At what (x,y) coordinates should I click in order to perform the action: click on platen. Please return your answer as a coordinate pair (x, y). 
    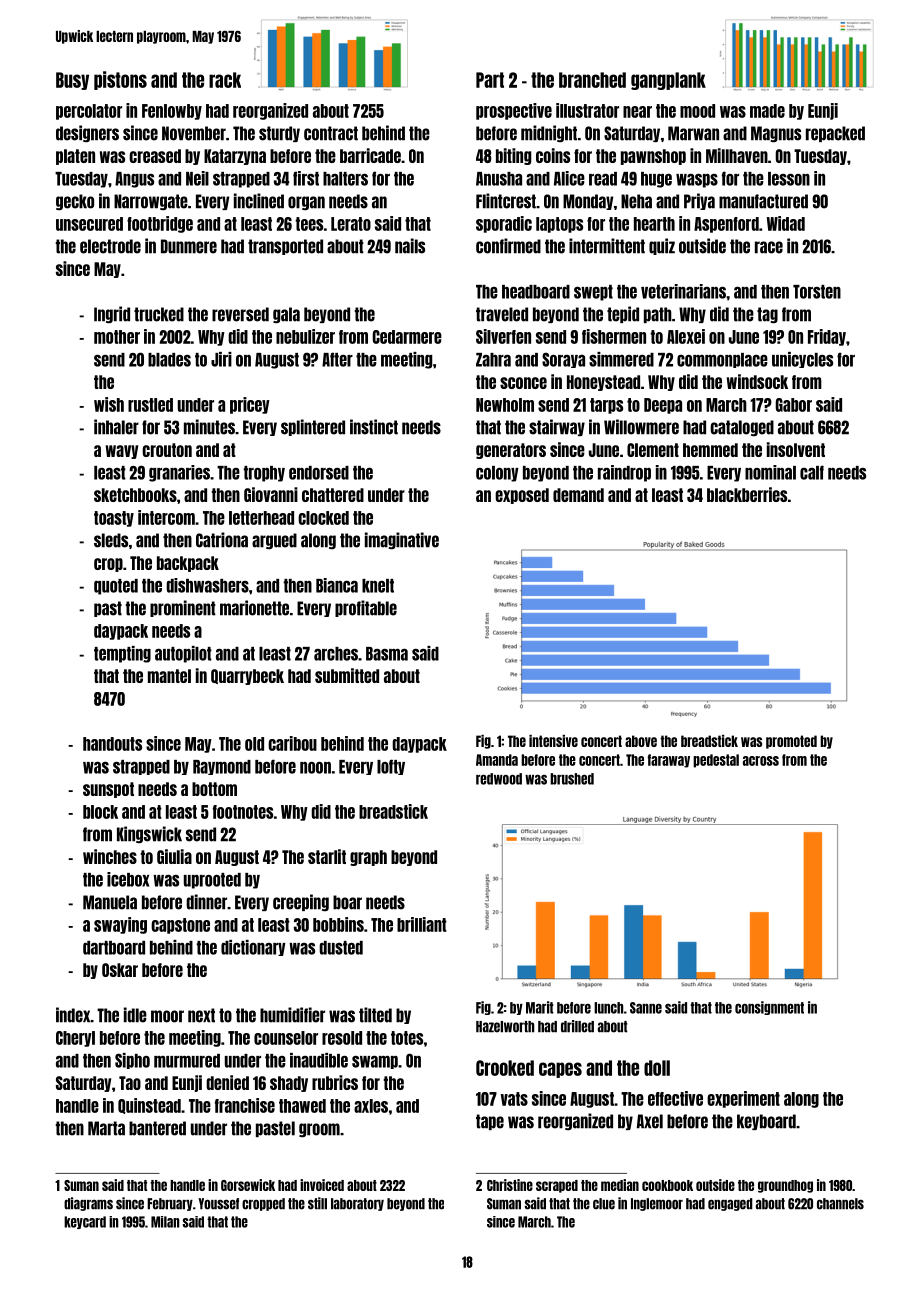
    Looking at the image, I should click on (75, 157).
